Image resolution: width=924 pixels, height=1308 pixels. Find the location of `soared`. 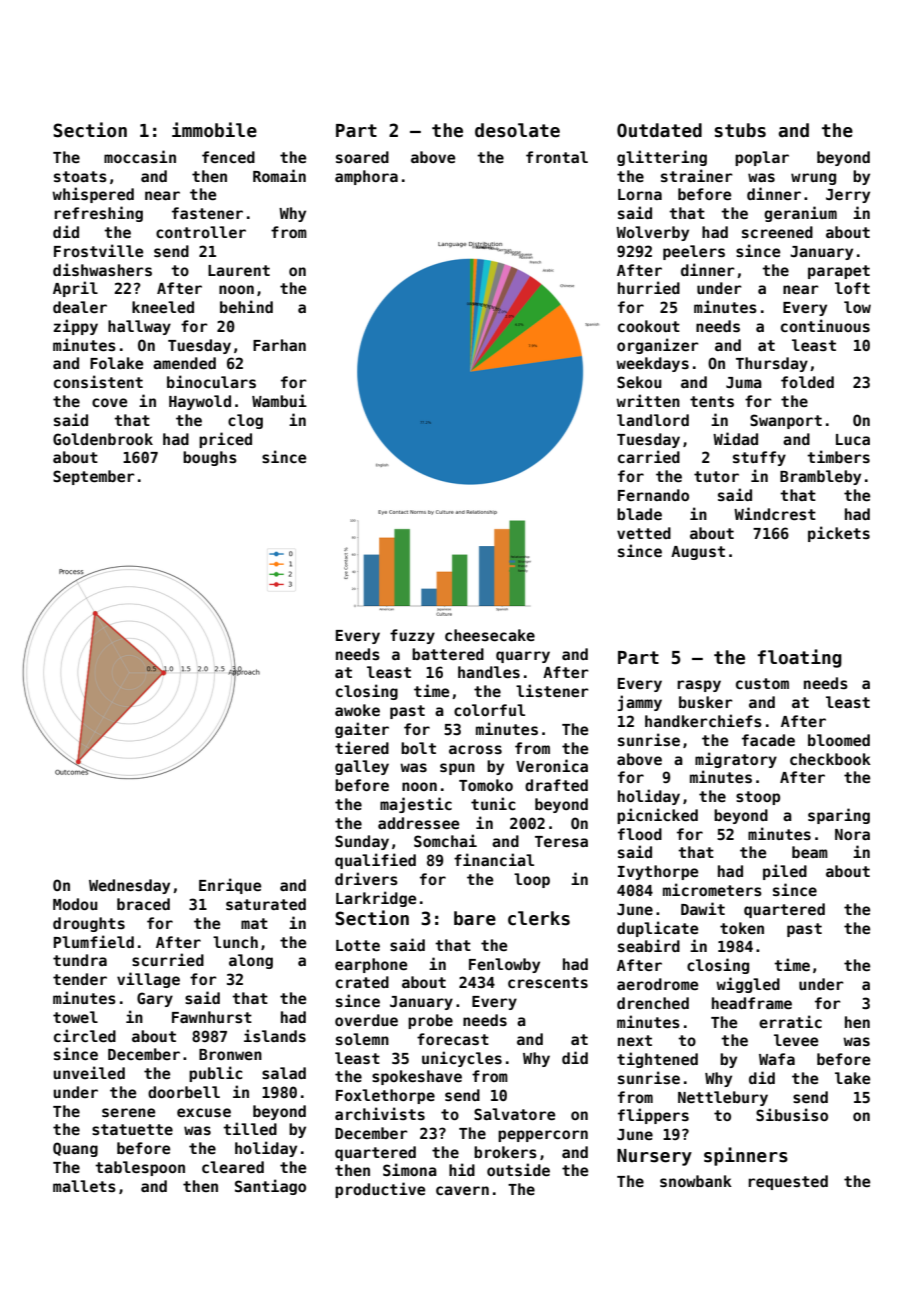

soared is located at coordinates (362, 157).
